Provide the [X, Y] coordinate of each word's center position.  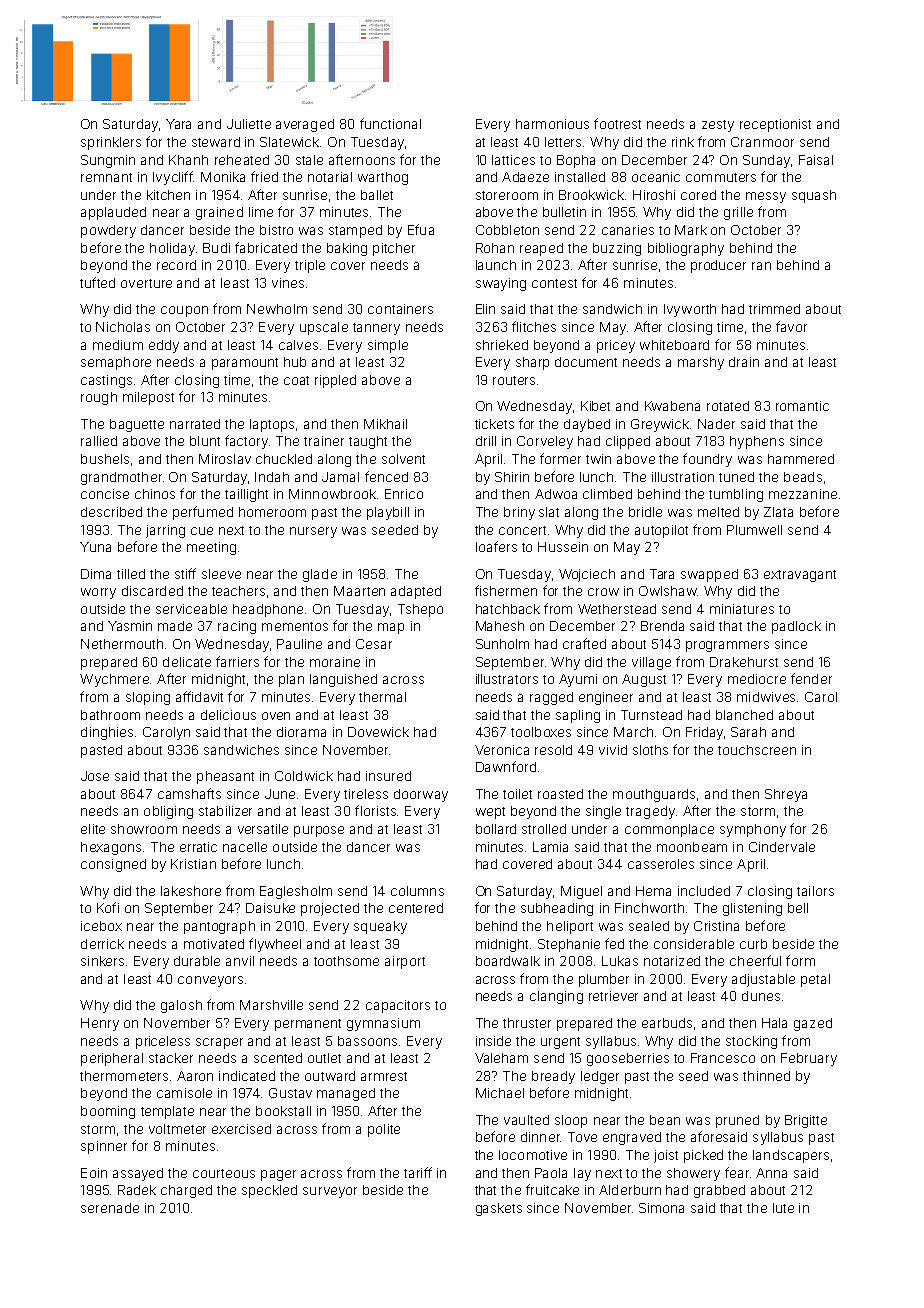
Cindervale [782, 847]
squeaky [380, 927]
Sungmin [108, 161]
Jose [95, 776]
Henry [100, 1024]
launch [496, 265]
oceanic [656, 177]
